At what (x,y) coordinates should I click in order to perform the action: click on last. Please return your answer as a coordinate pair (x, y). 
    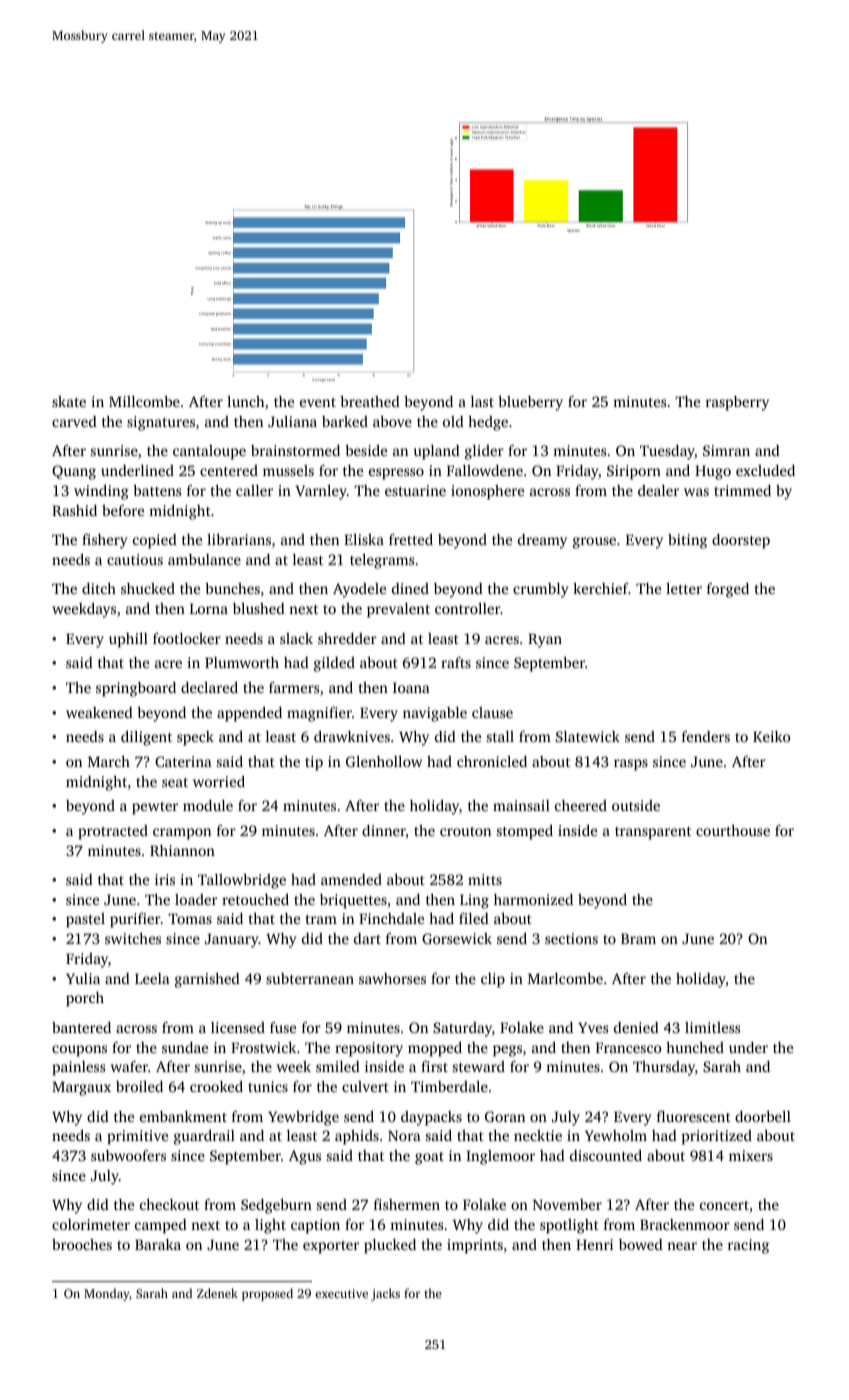
    Looking at the image, I should click on (482, 401).
